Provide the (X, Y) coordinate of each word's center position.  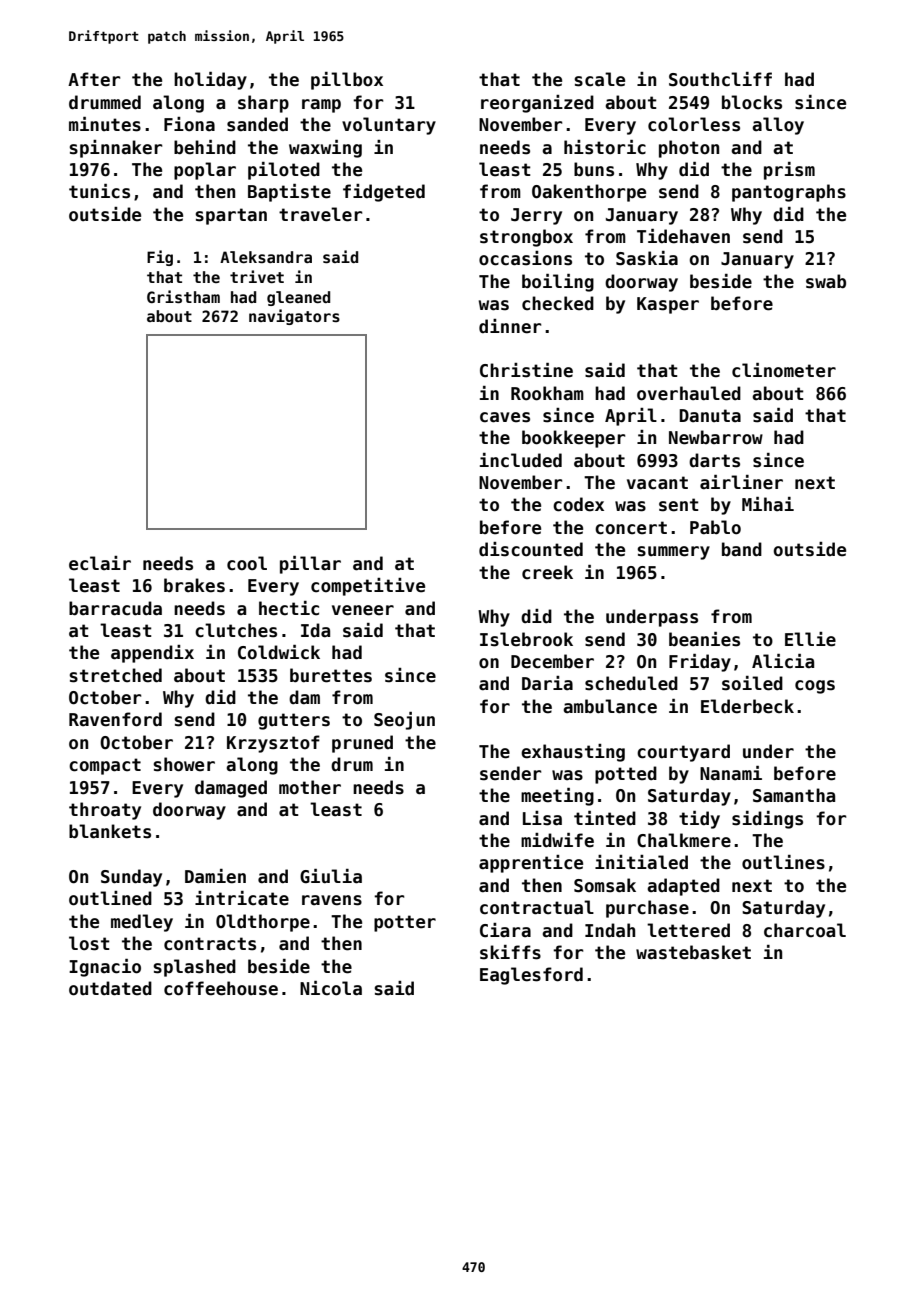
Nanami (731, 773)
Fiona (189, 124)
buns (594, 169)
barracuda (115, 608)
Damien (215, 876)
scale (599, 79)
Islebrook (526, 639)
